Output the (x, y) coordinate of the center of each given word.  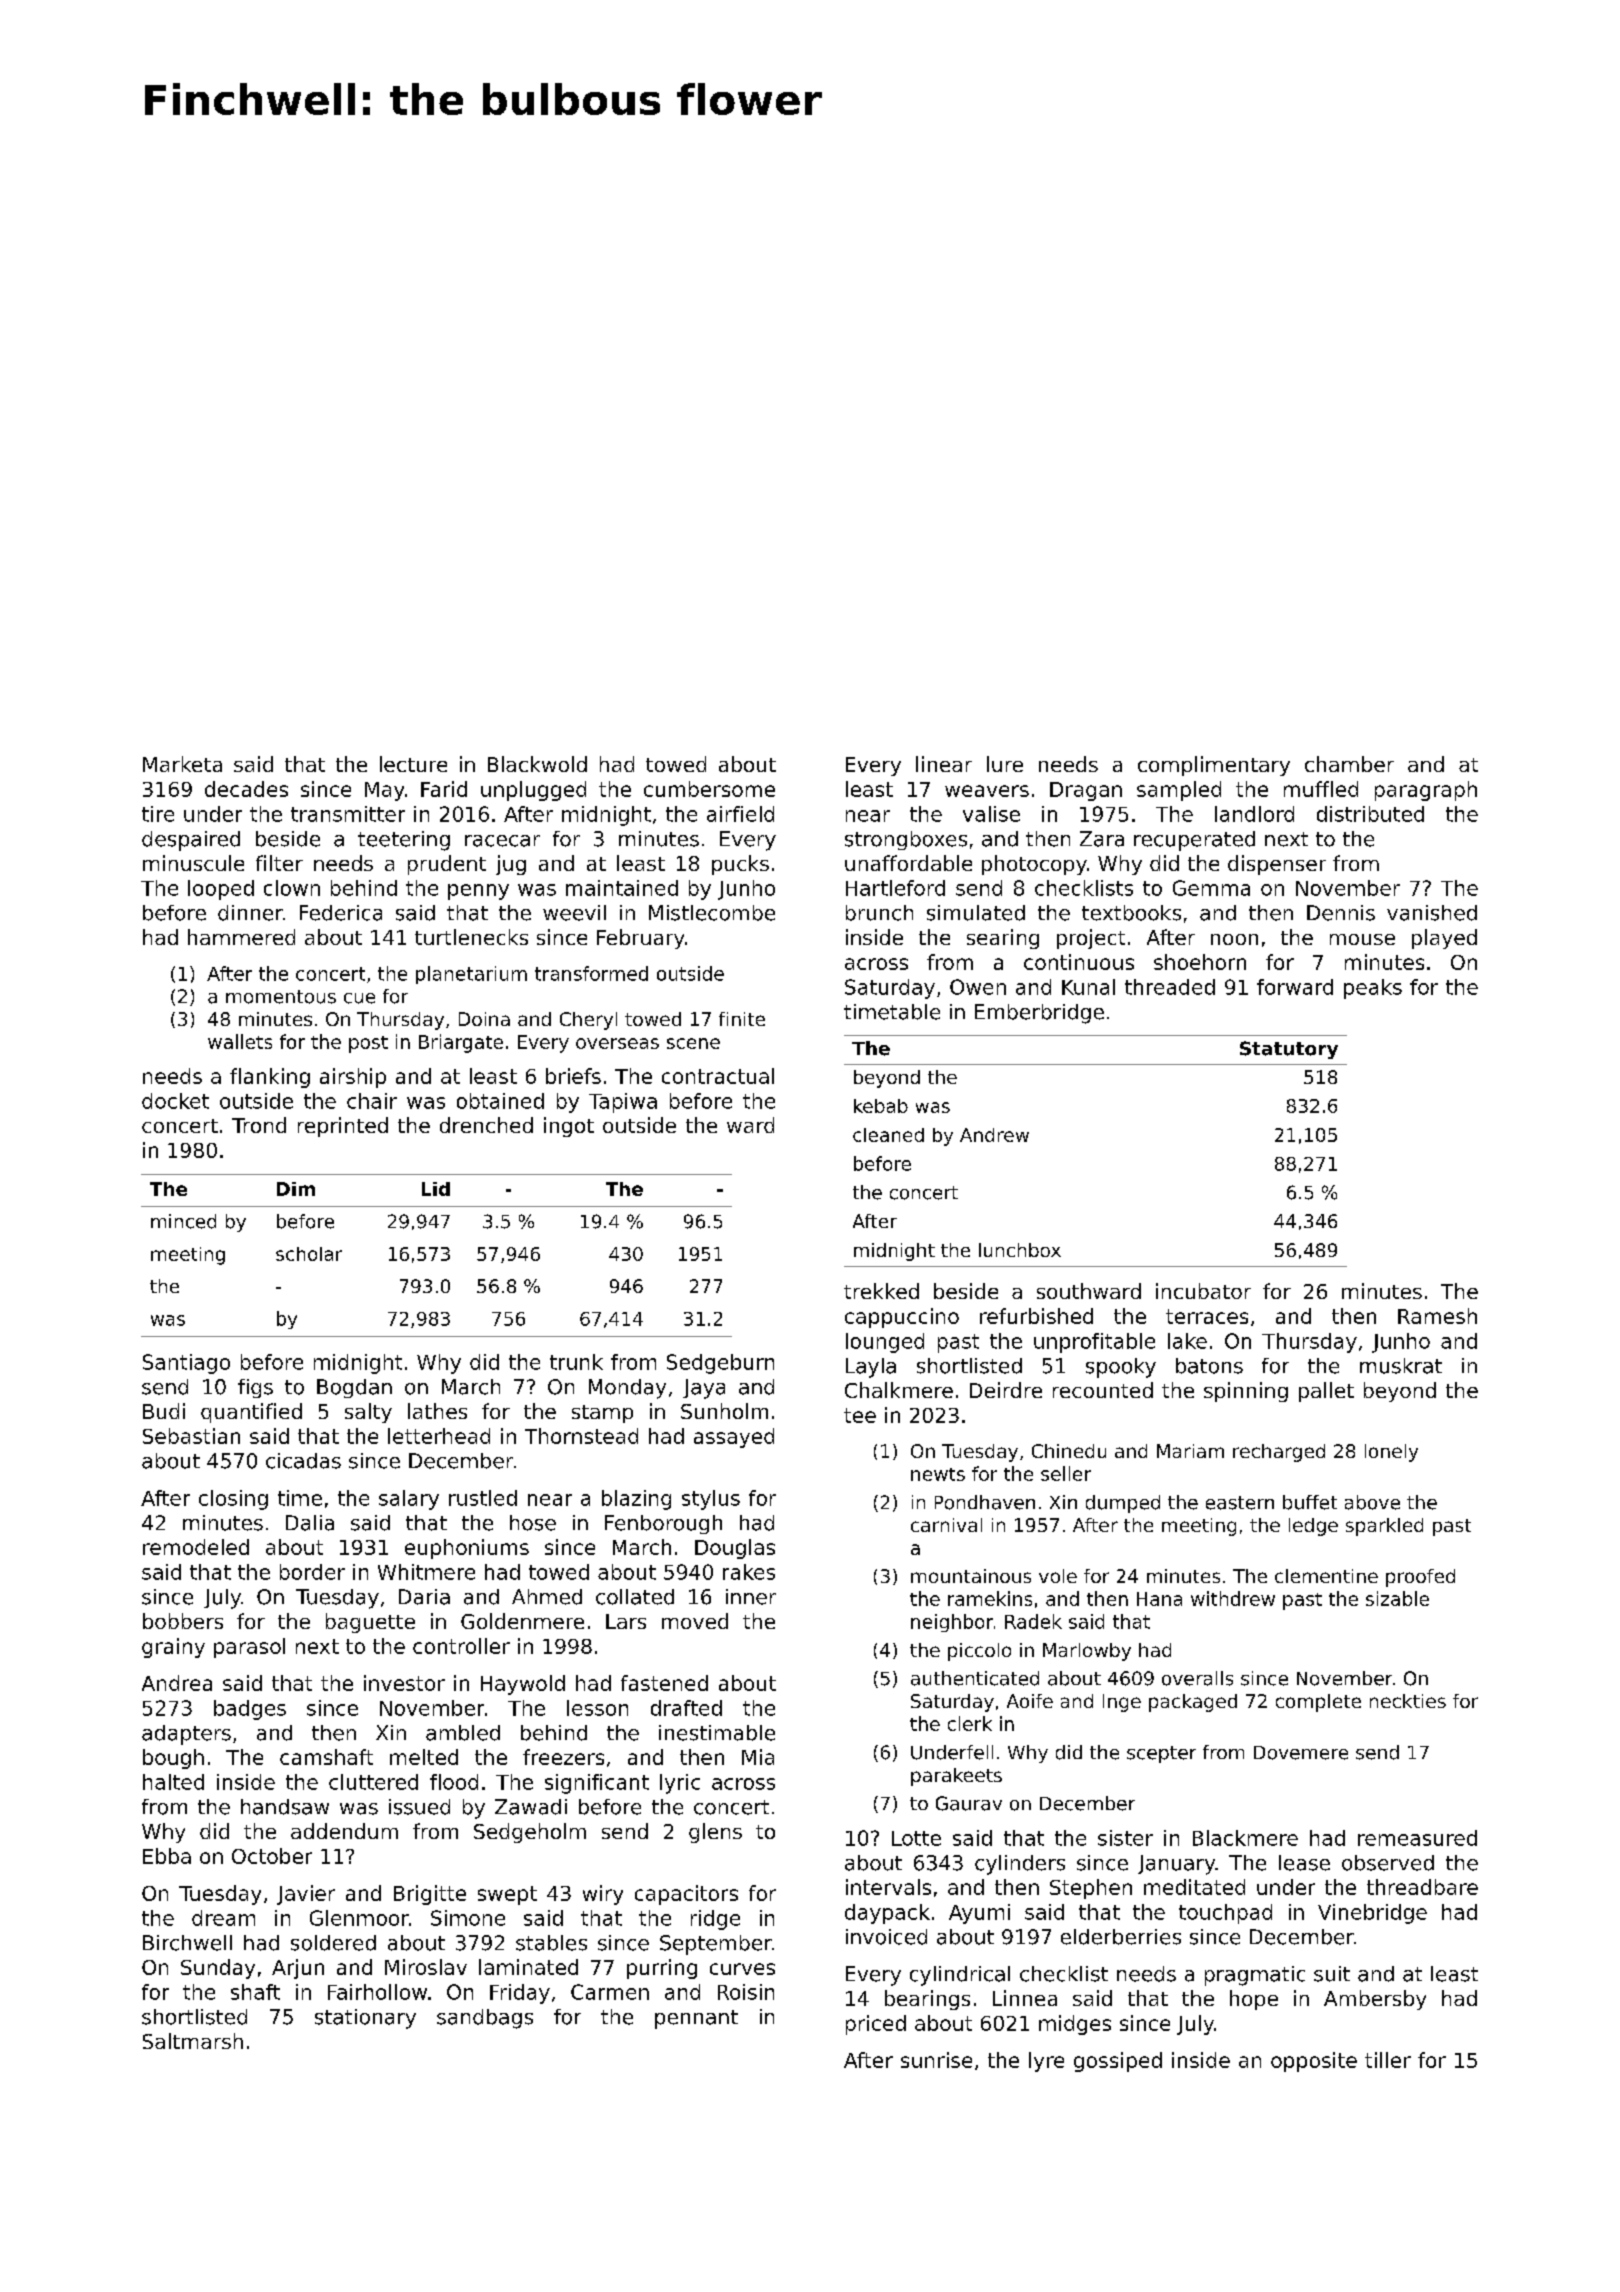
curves (742, 1969)
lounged (885, 1343)
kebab (881, 1106)
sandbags (485, 2019)
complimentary (1214, 766)
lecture (413, 764)
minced (183, 1221)
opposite (1314, 2062)
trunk (576, 1362)
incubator (1203, 1291)
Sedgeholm (530, 1833)
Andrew (994, 1135)
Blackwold (537, 764)
